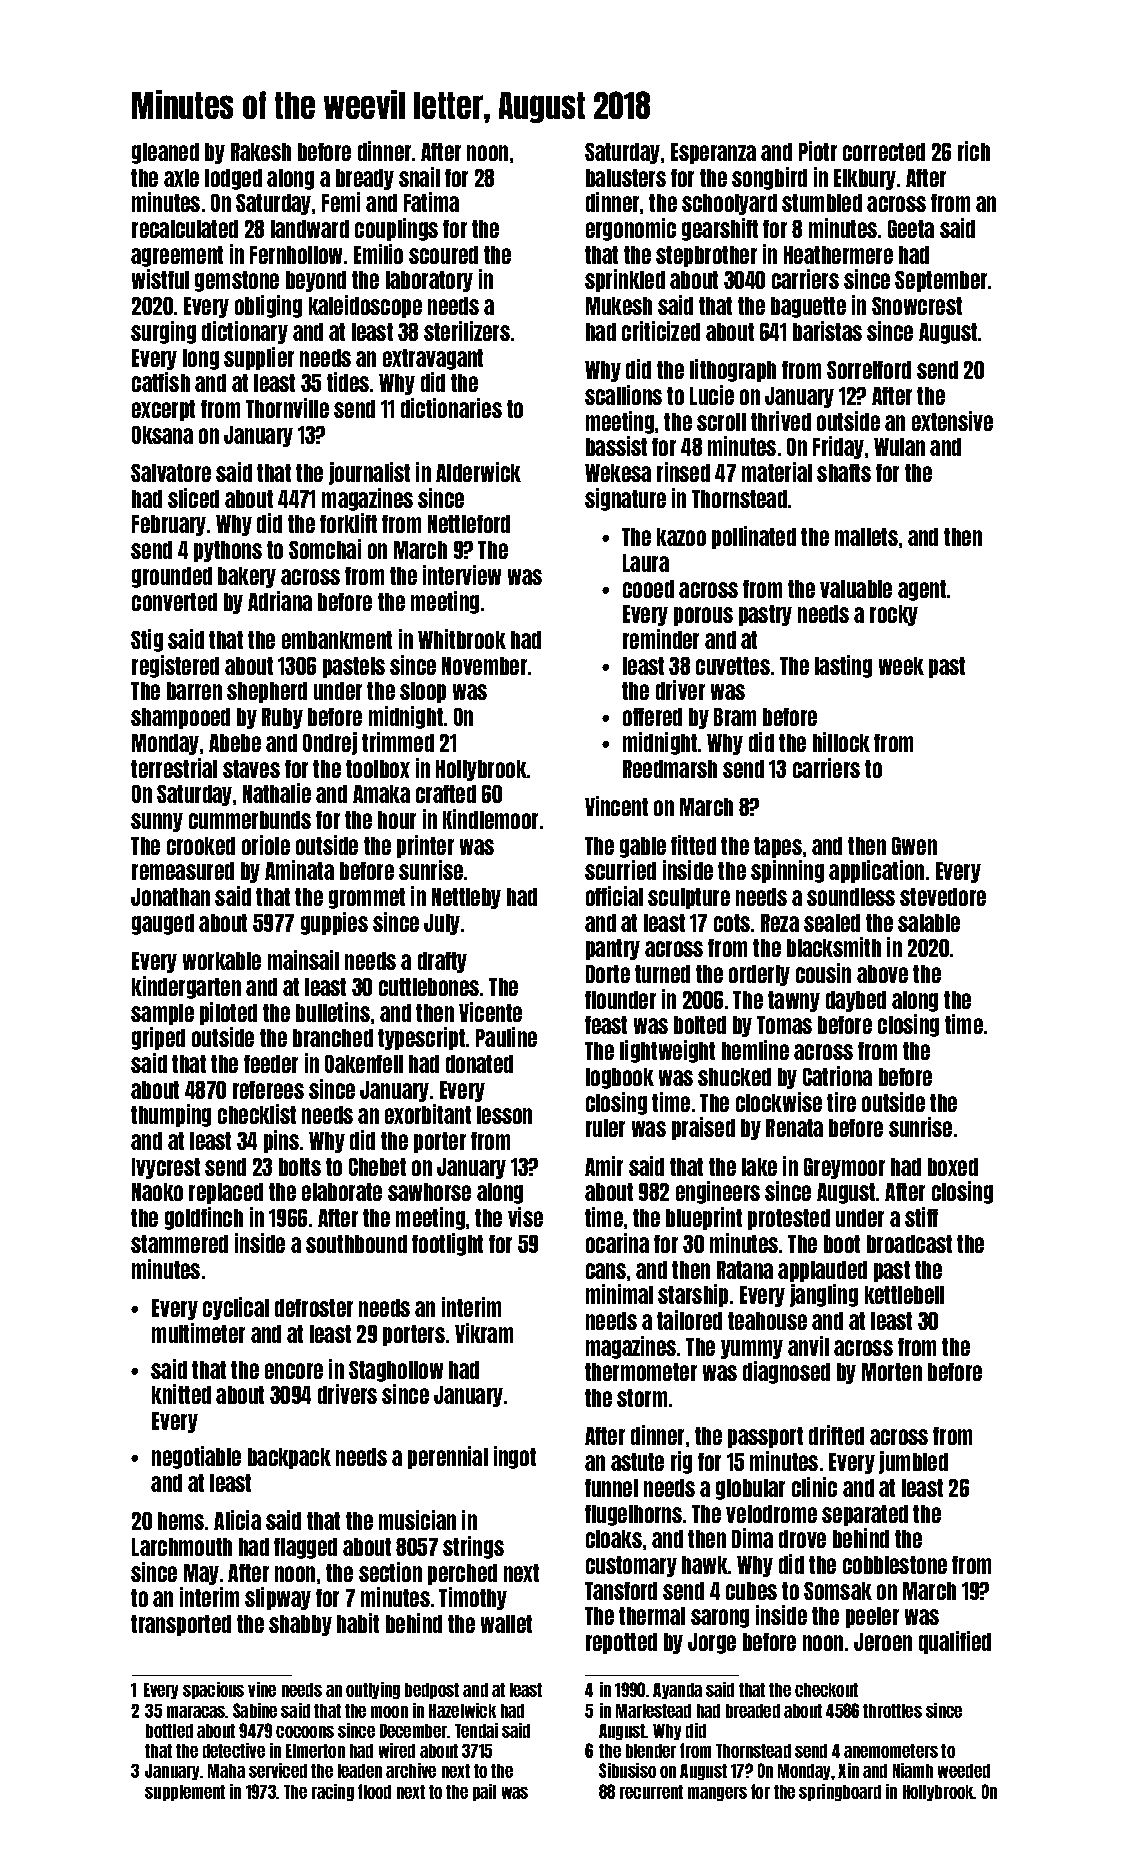 The image size is (1130, 1861). What do you see at coordinates (446, 794) in the screenshot?
I see `crafted` at bounding box center [446, 794].
